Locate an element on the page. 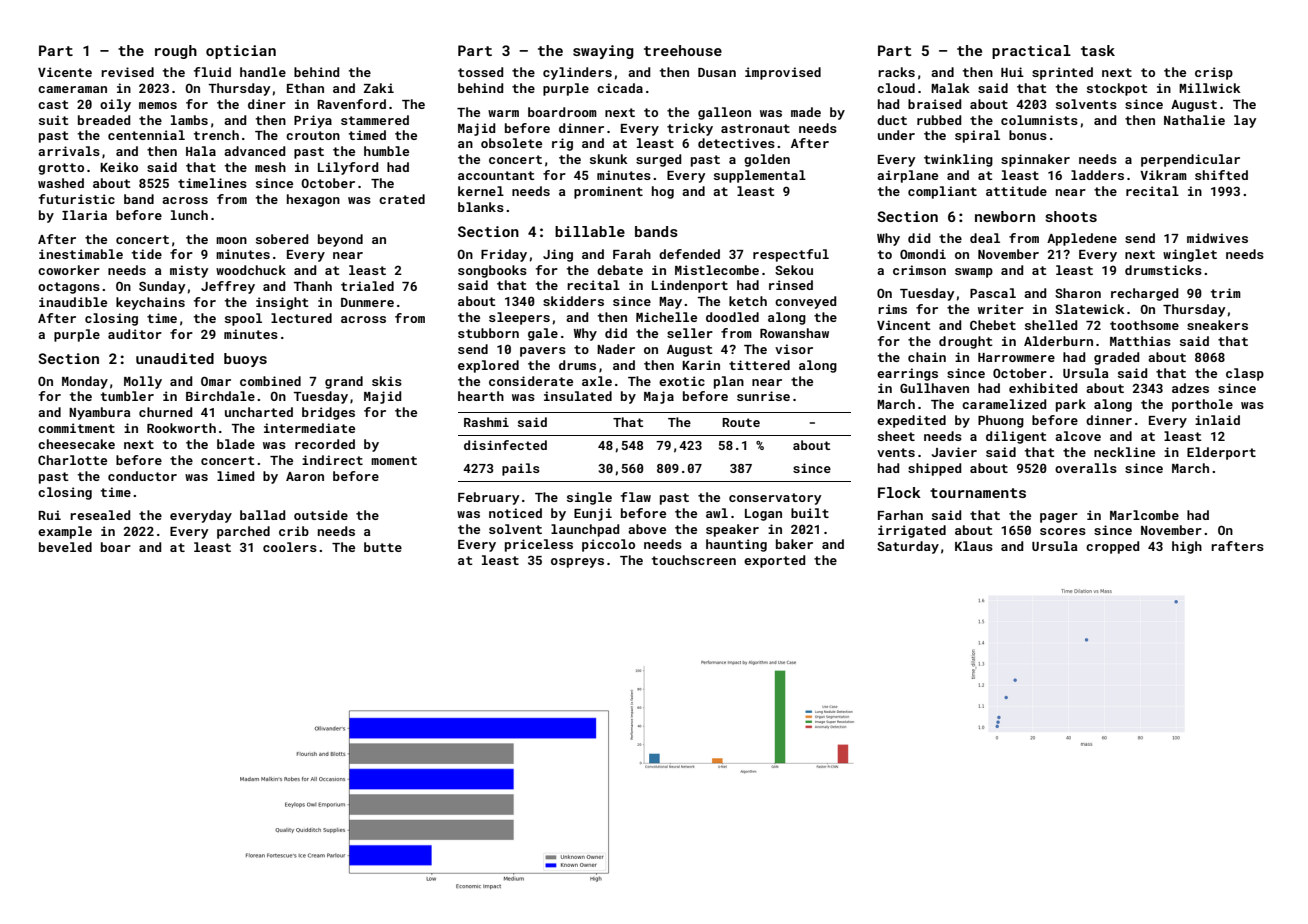 Image resolution: width=1308 pixels, height=924 pixels. diner is located at coordinates (267, 104).
